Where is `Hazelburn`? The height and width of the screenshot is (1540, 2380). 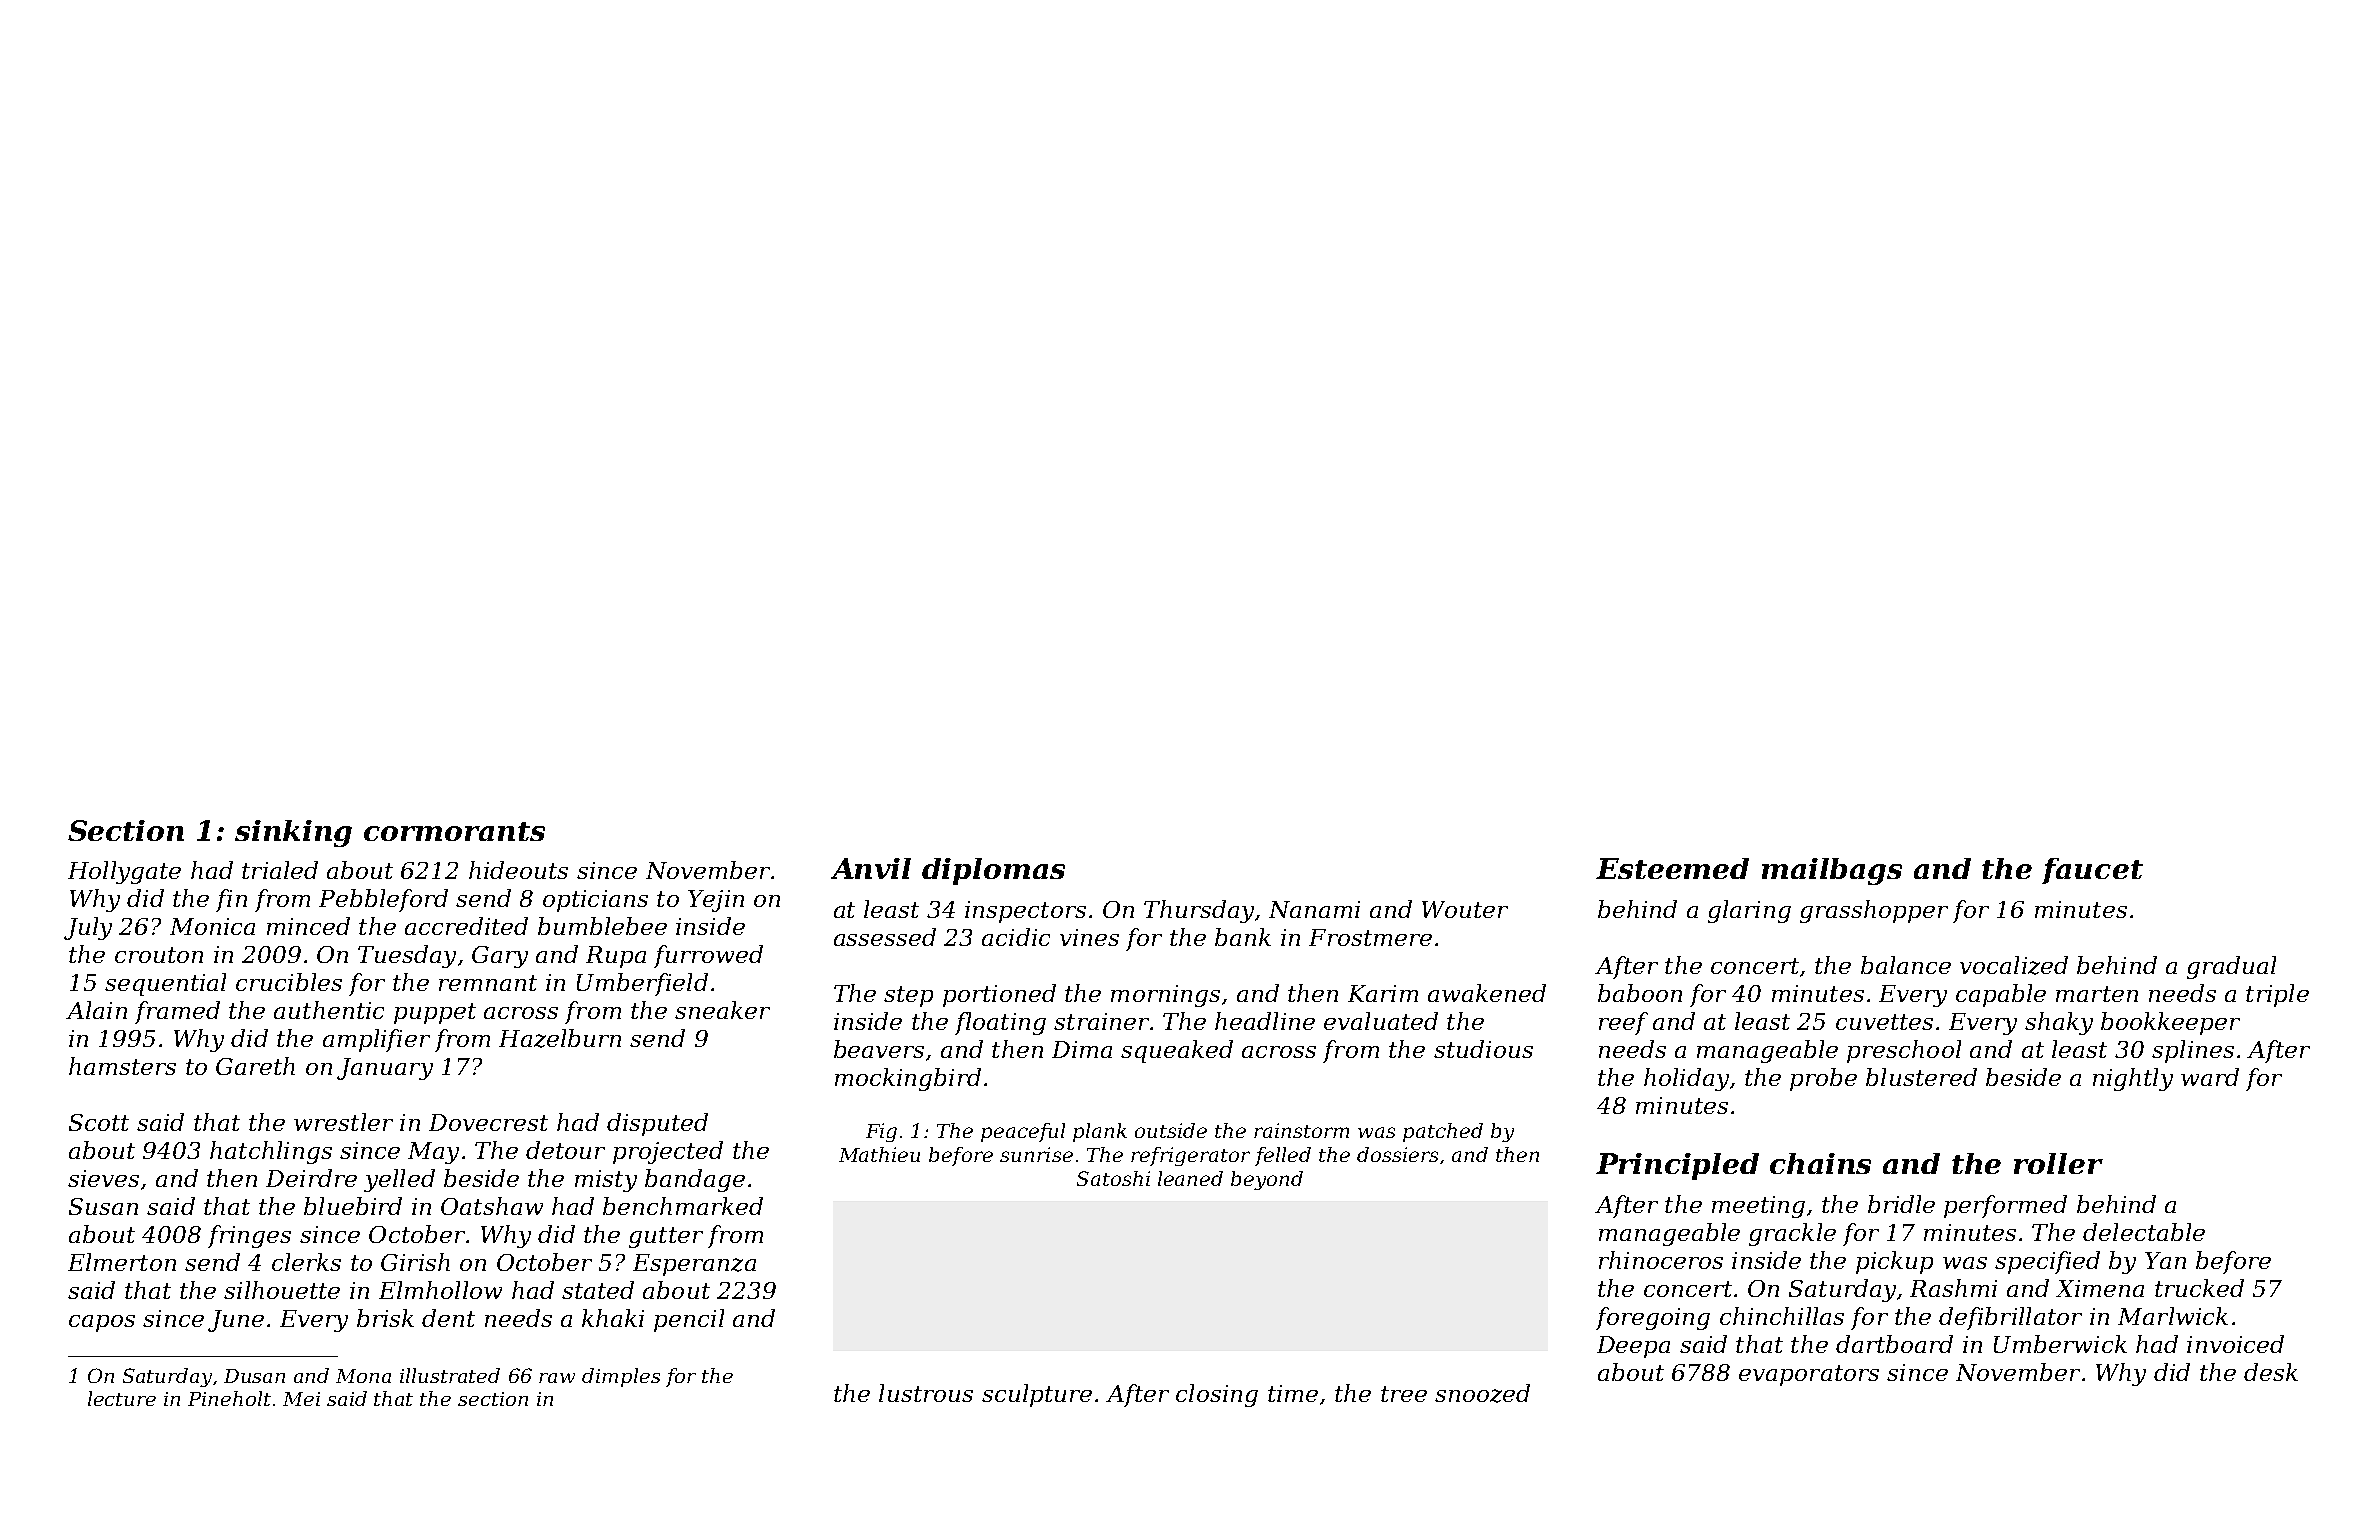 Hazelburn is located at coordinates (560, 1038).
